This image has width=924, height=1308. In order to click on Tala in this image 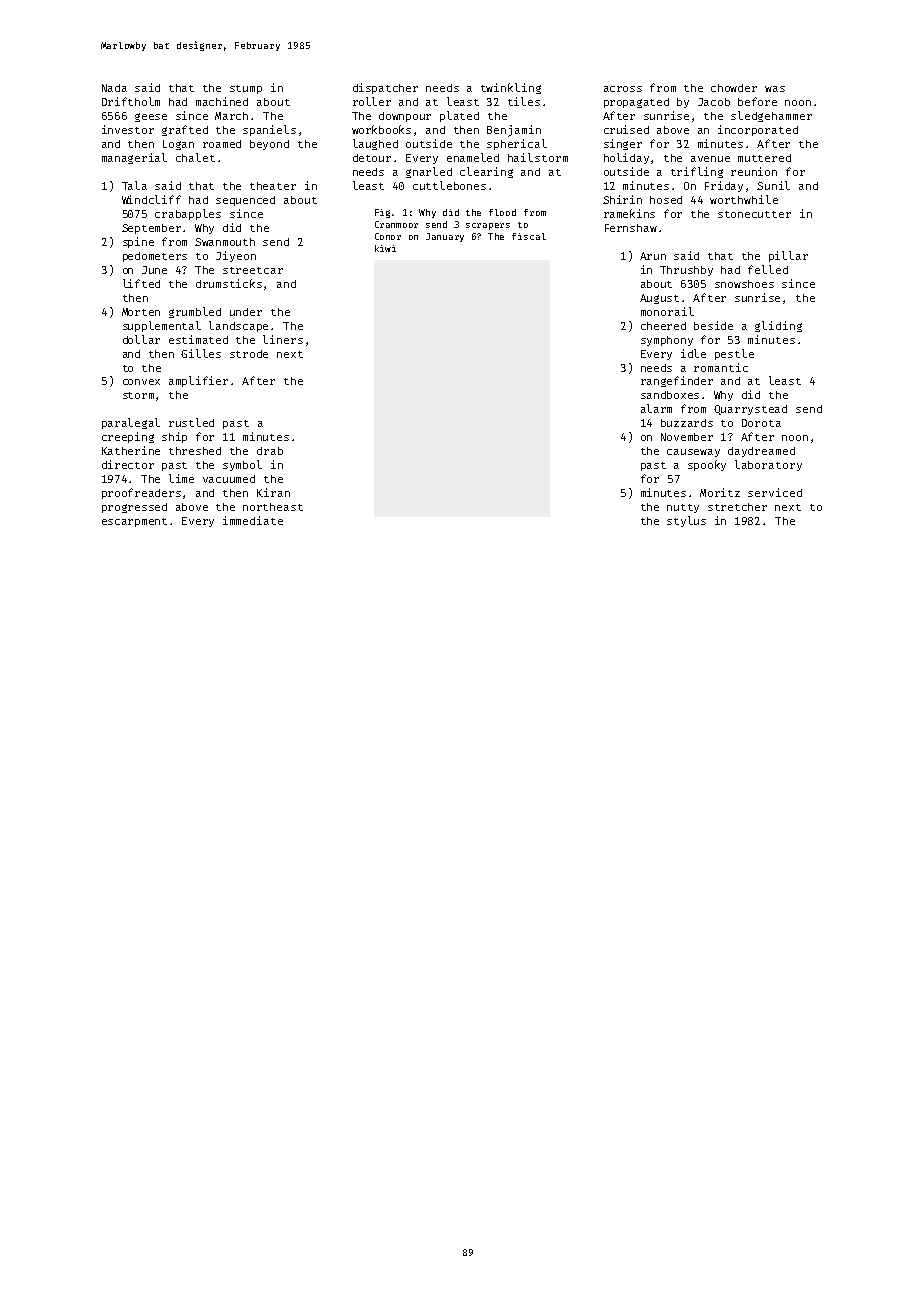, I will do `click(134, 185)`.
